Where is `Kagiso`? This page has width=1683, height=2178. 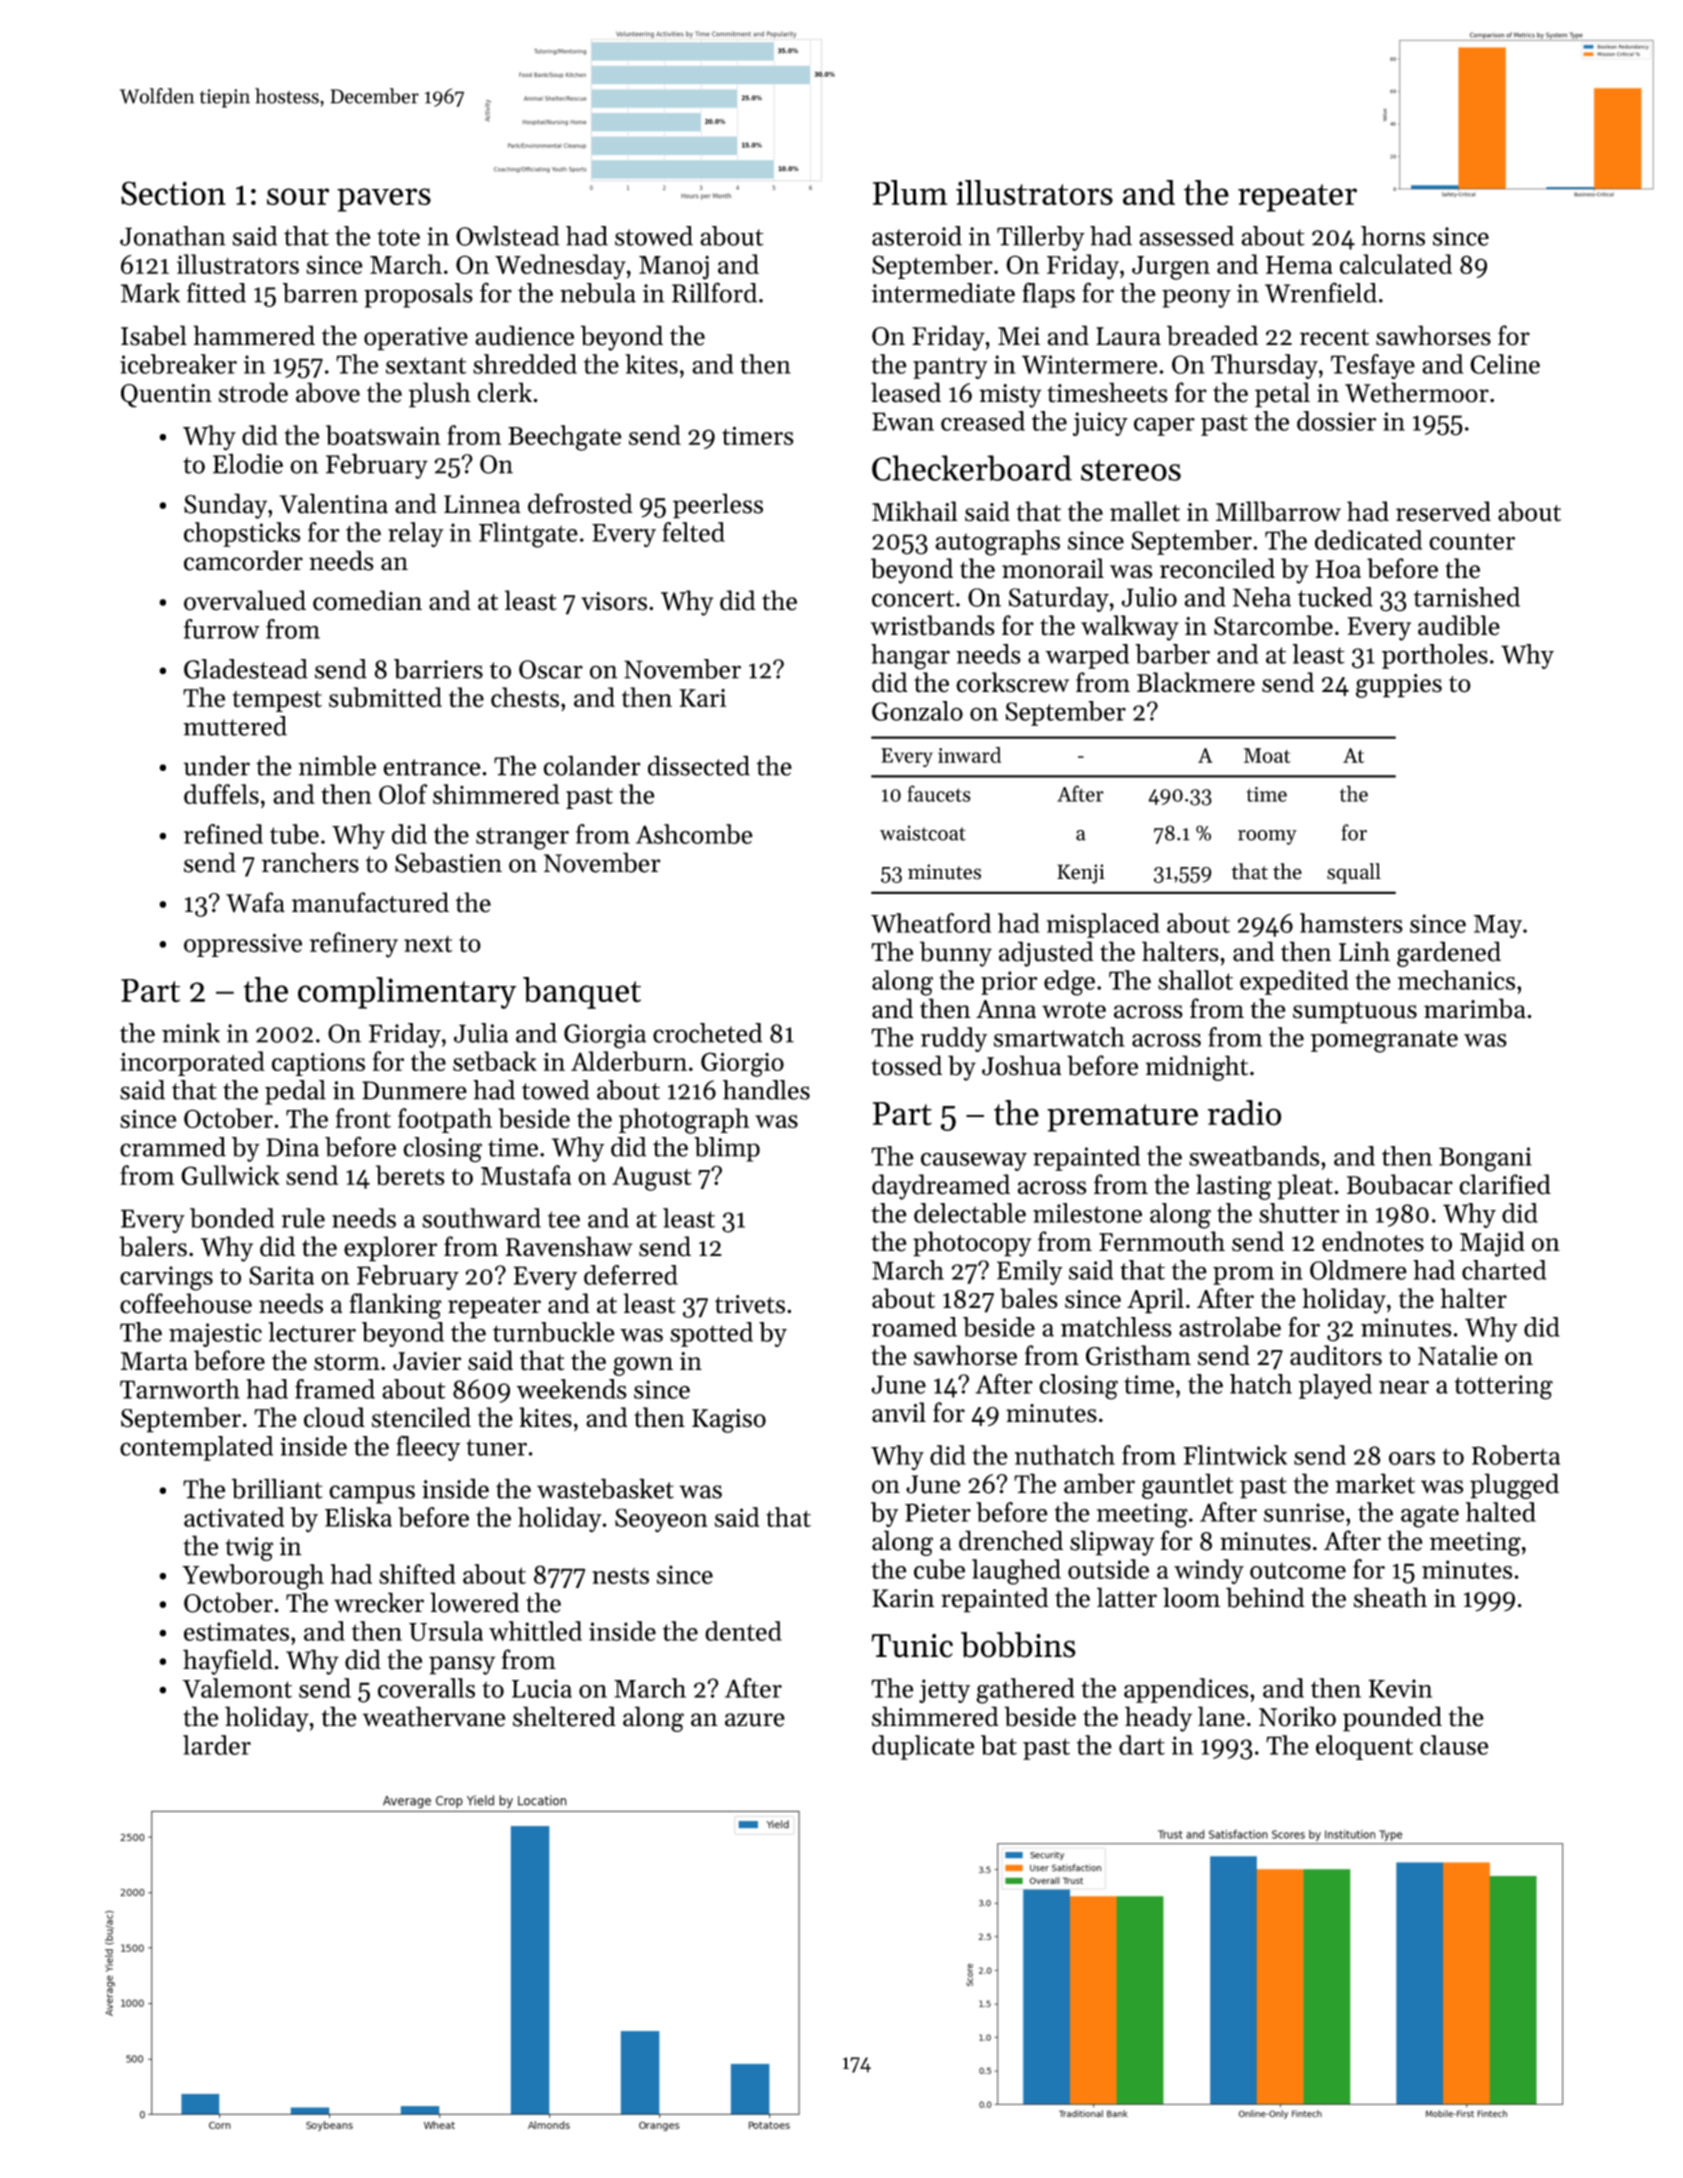
Kagiso is located at coordinates (729, 1421).
